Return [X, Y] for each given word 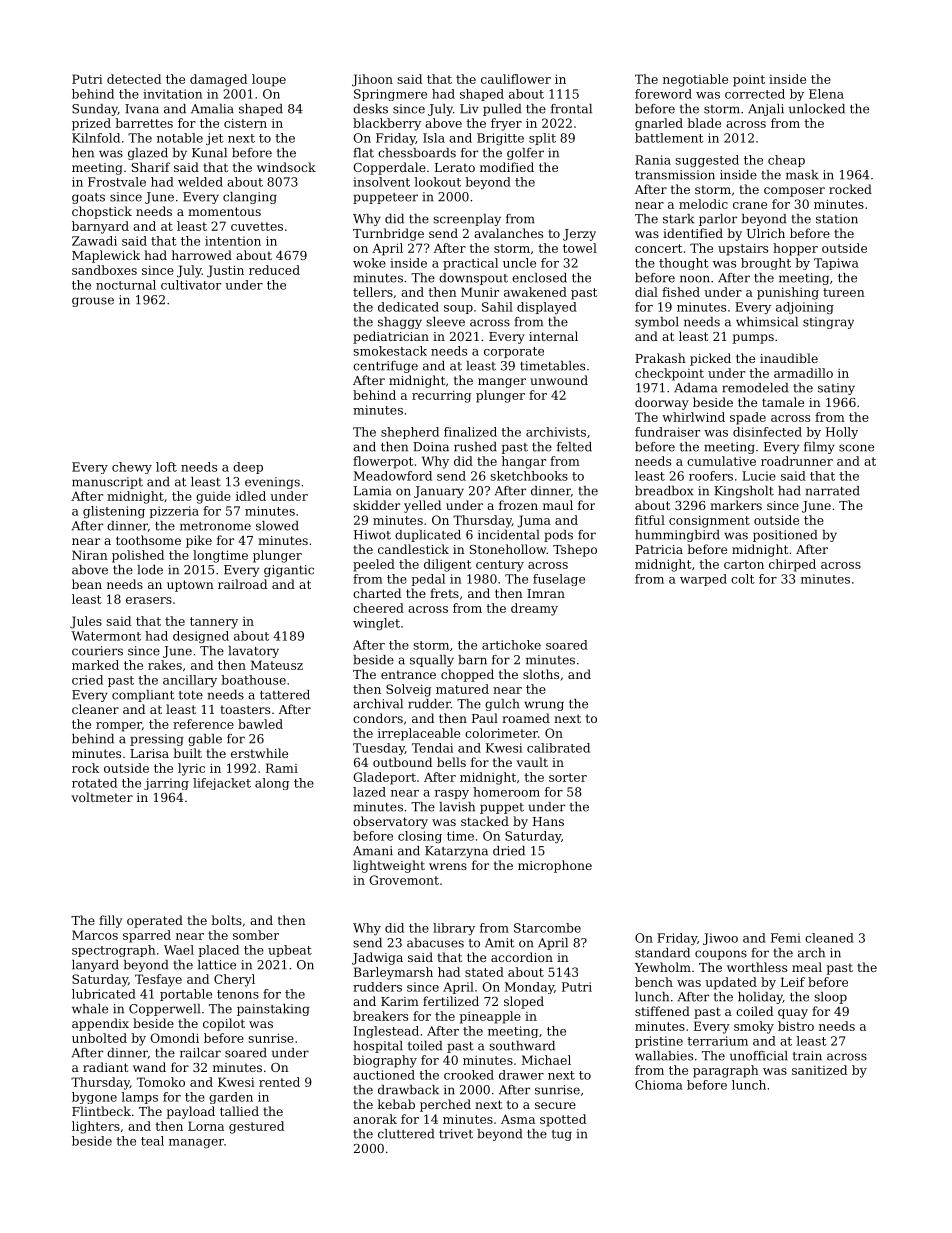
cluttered [406, 1134]
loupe [269, 80]
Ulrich [766, 233]
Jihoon [372, 80]
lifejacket [222, 784]
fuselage [559, 580]
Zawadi [94, 241]
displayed [547, 308]
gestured [256, 1127]
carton [744, 564]
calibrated [558, 748]
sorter [568, 777]
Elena [826, 94]
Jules [86, 622]
